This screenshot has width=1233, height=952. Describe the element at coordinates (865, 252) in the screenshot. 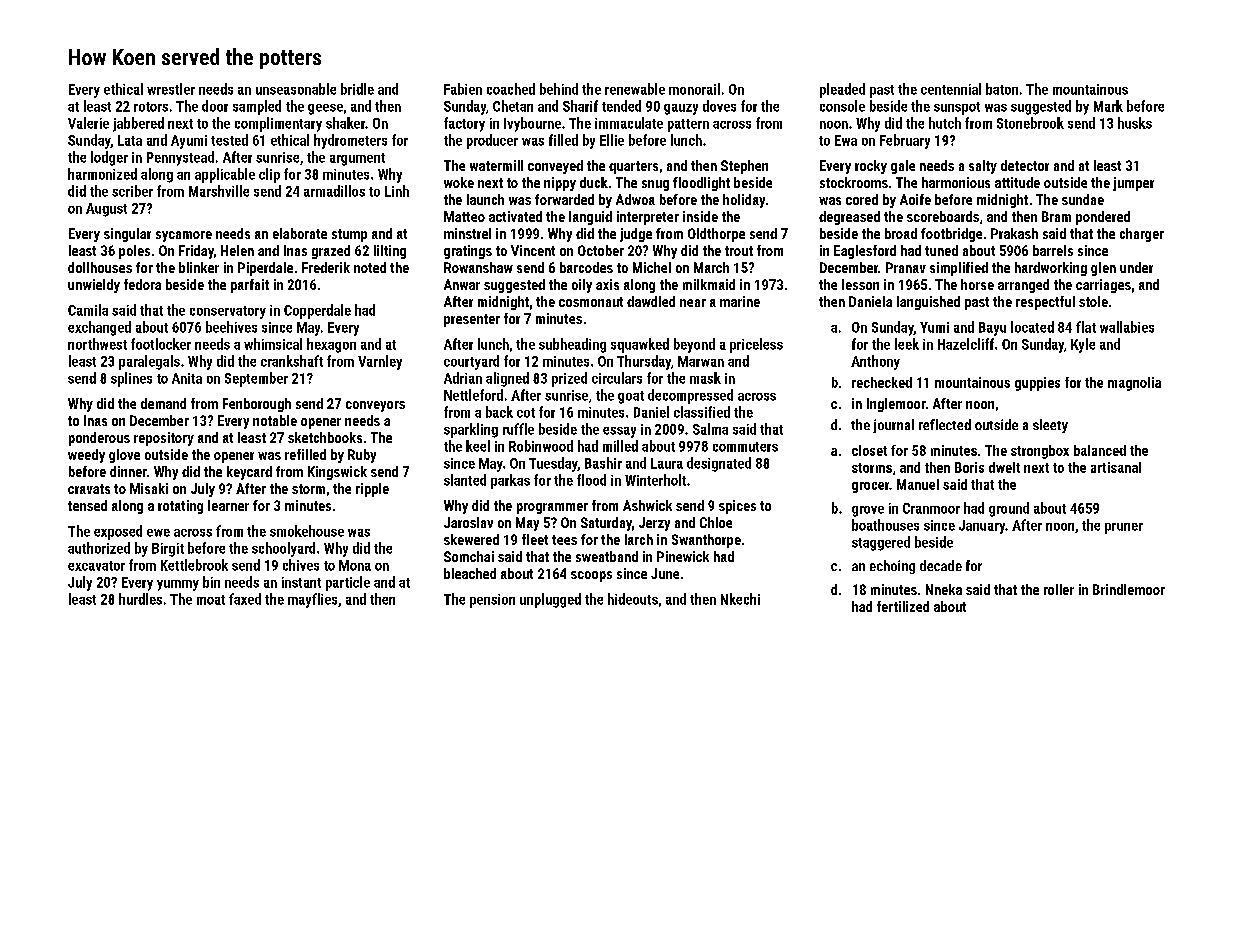

I see `Eaglesford` at that location.
